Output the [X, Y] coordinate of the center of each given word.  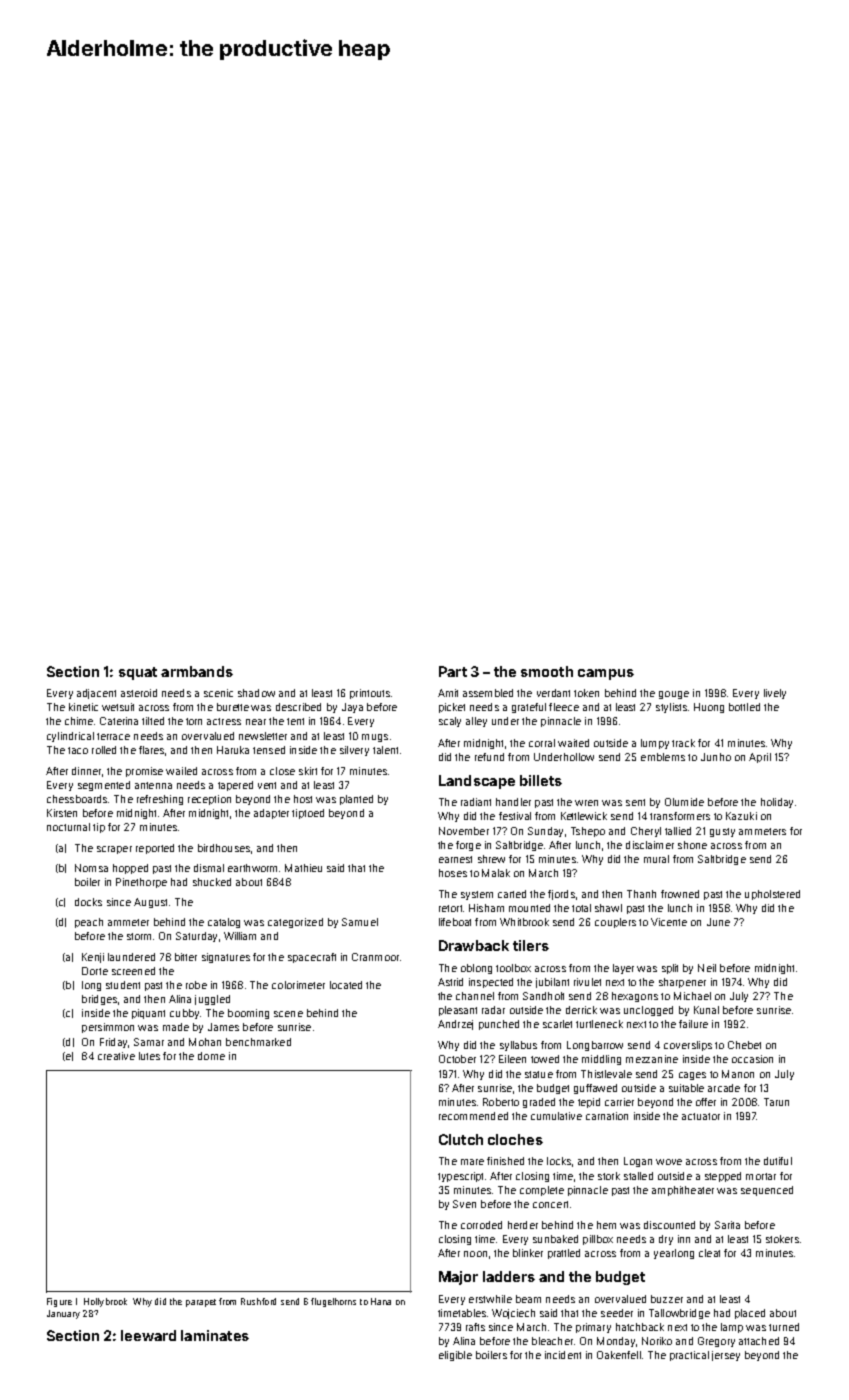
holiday [777, 803]
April [760, 758]
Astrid [450, 982]
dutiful [778, 1161]
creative [116, 1056]
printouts [370, 694]
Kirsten [62, 813]
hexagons [635, 997]
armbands [197, 671]
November [464, 831]
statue [539, 1074]
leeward [148, 1335]
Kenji [93, 958]
